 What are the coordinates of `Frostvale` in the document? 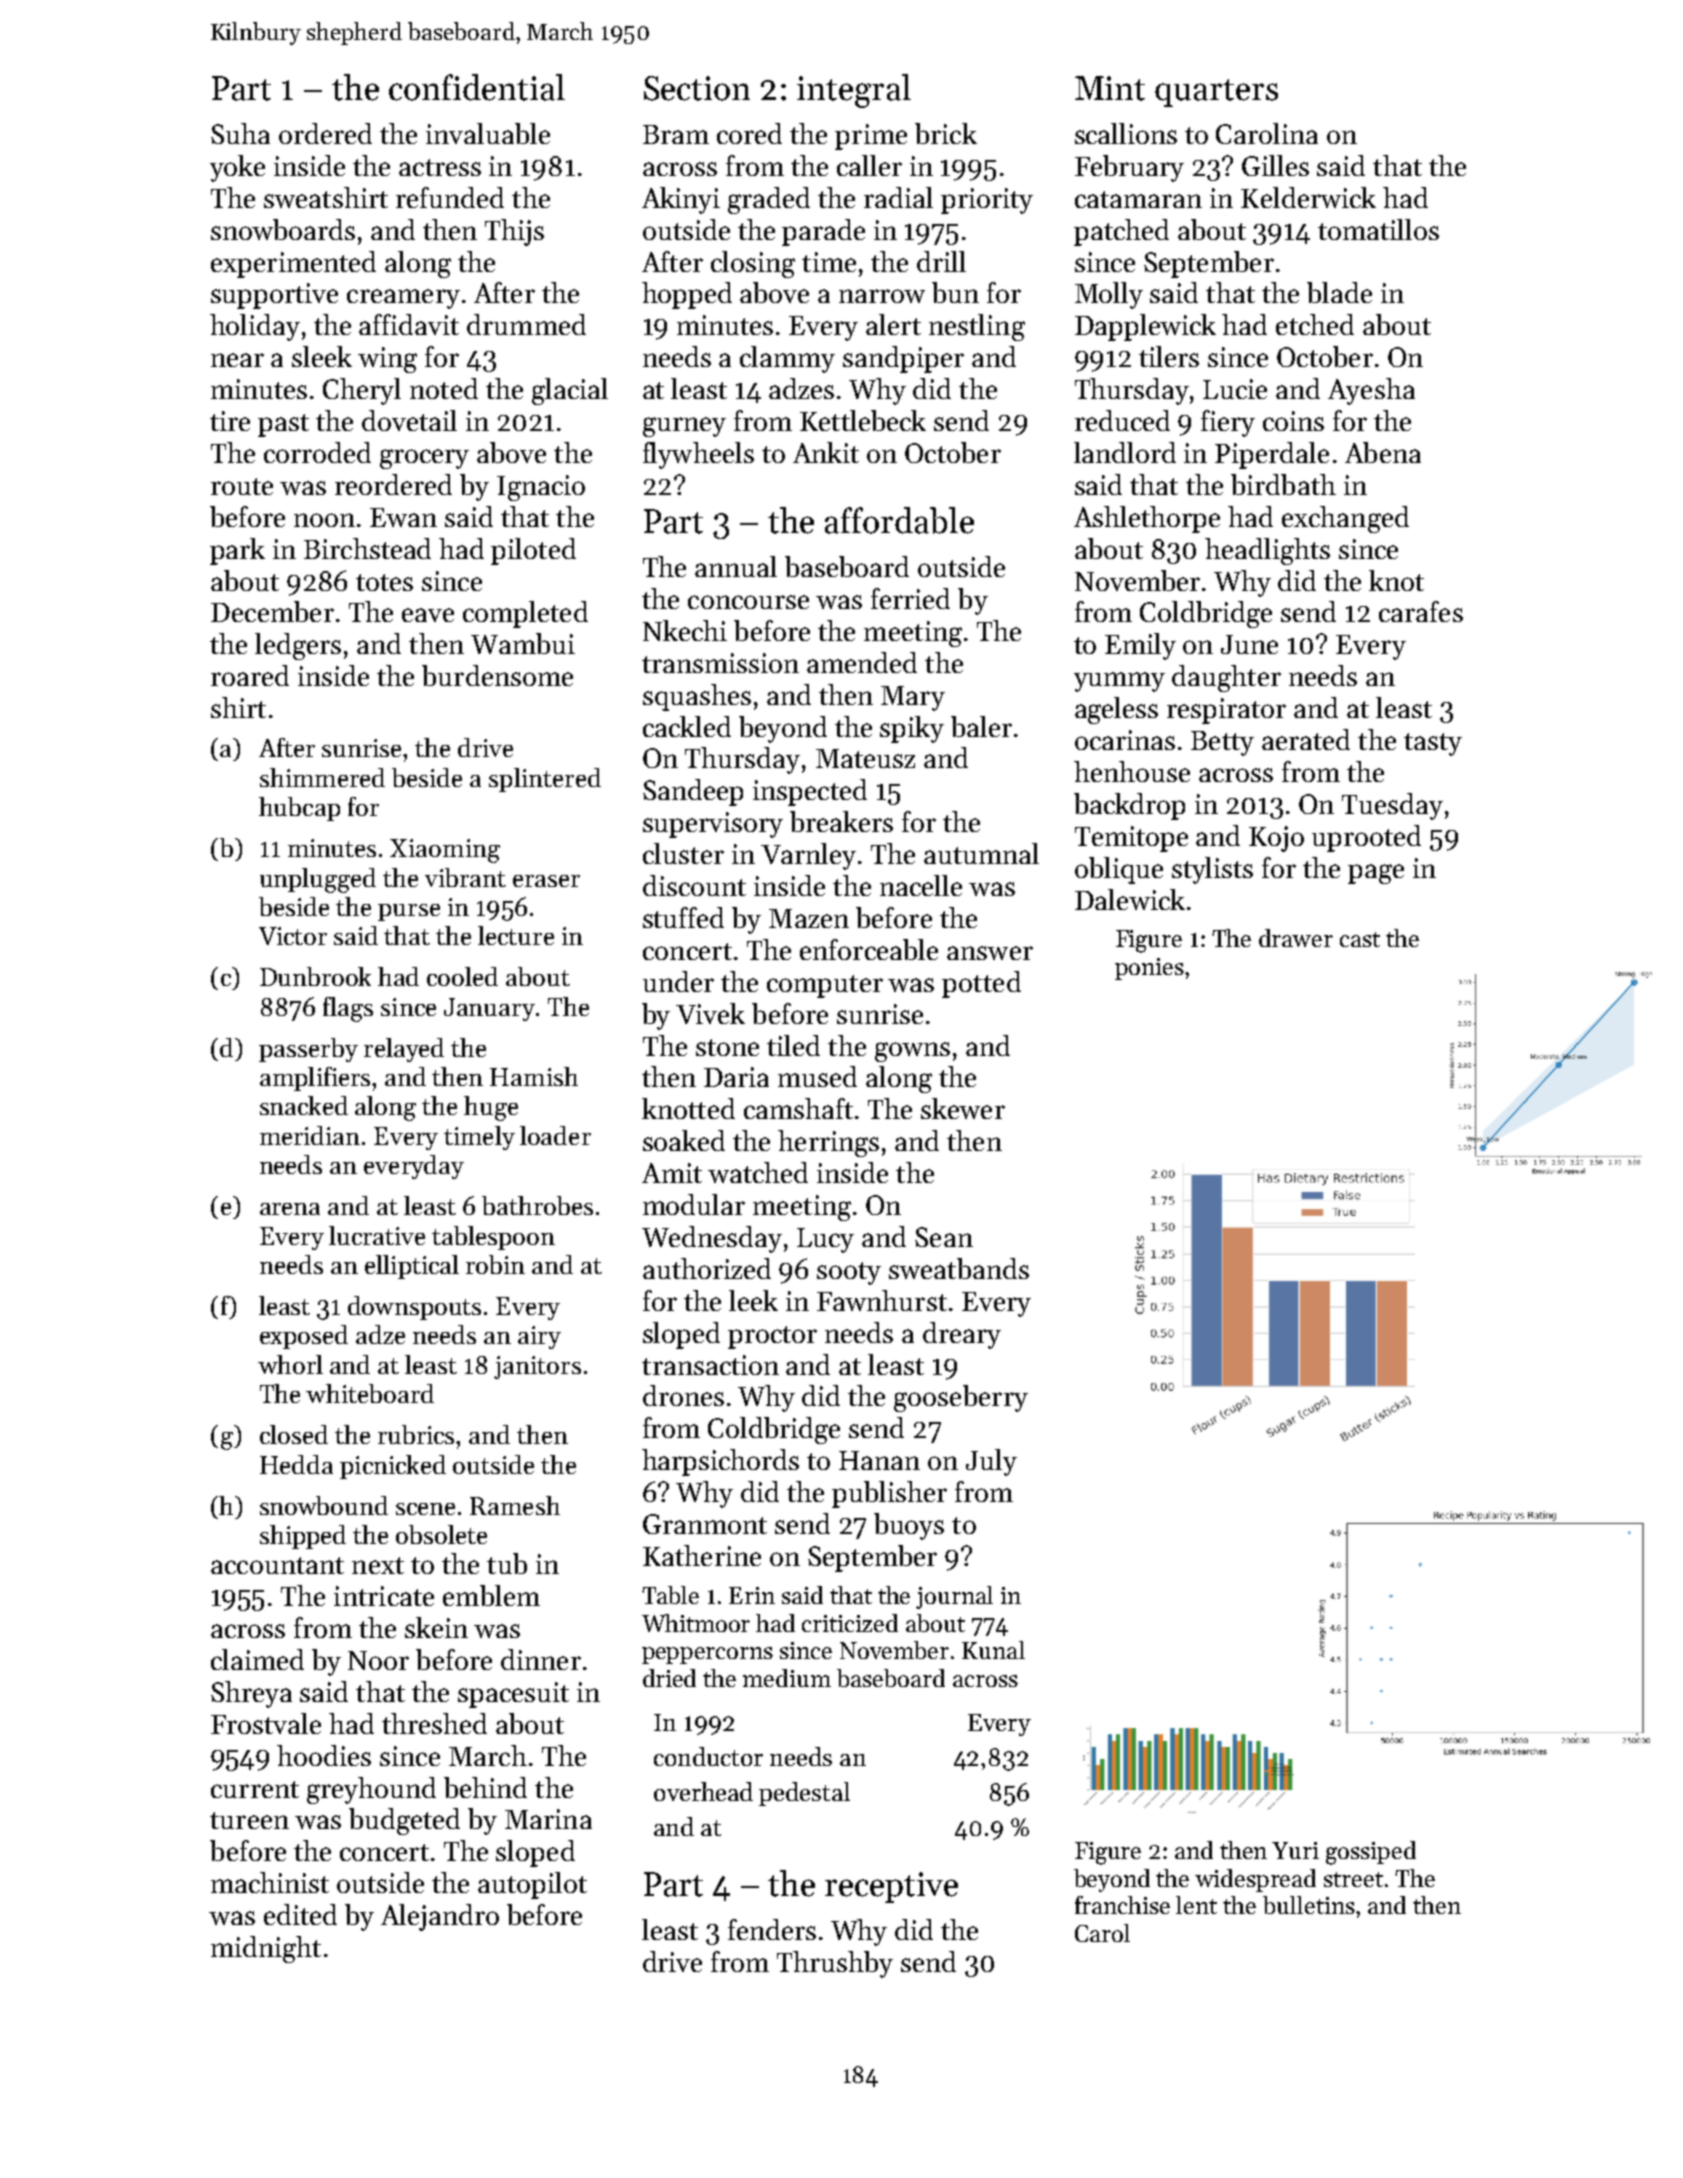 It's located at (266, 1723).
